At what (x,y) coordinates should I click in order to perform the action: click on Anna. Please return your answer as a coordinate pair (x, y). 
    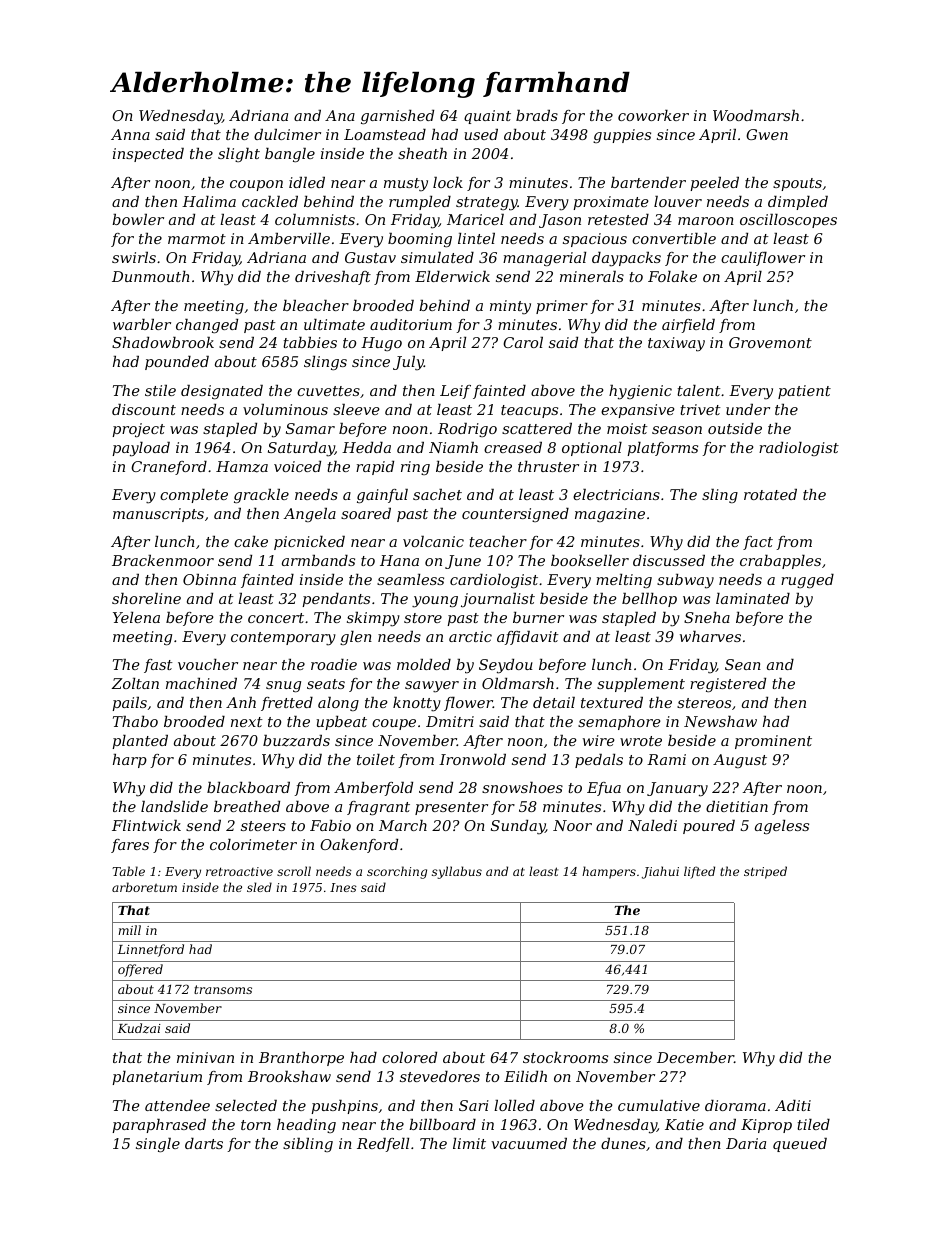
    Looking at the image, I should click on (130, 134).
